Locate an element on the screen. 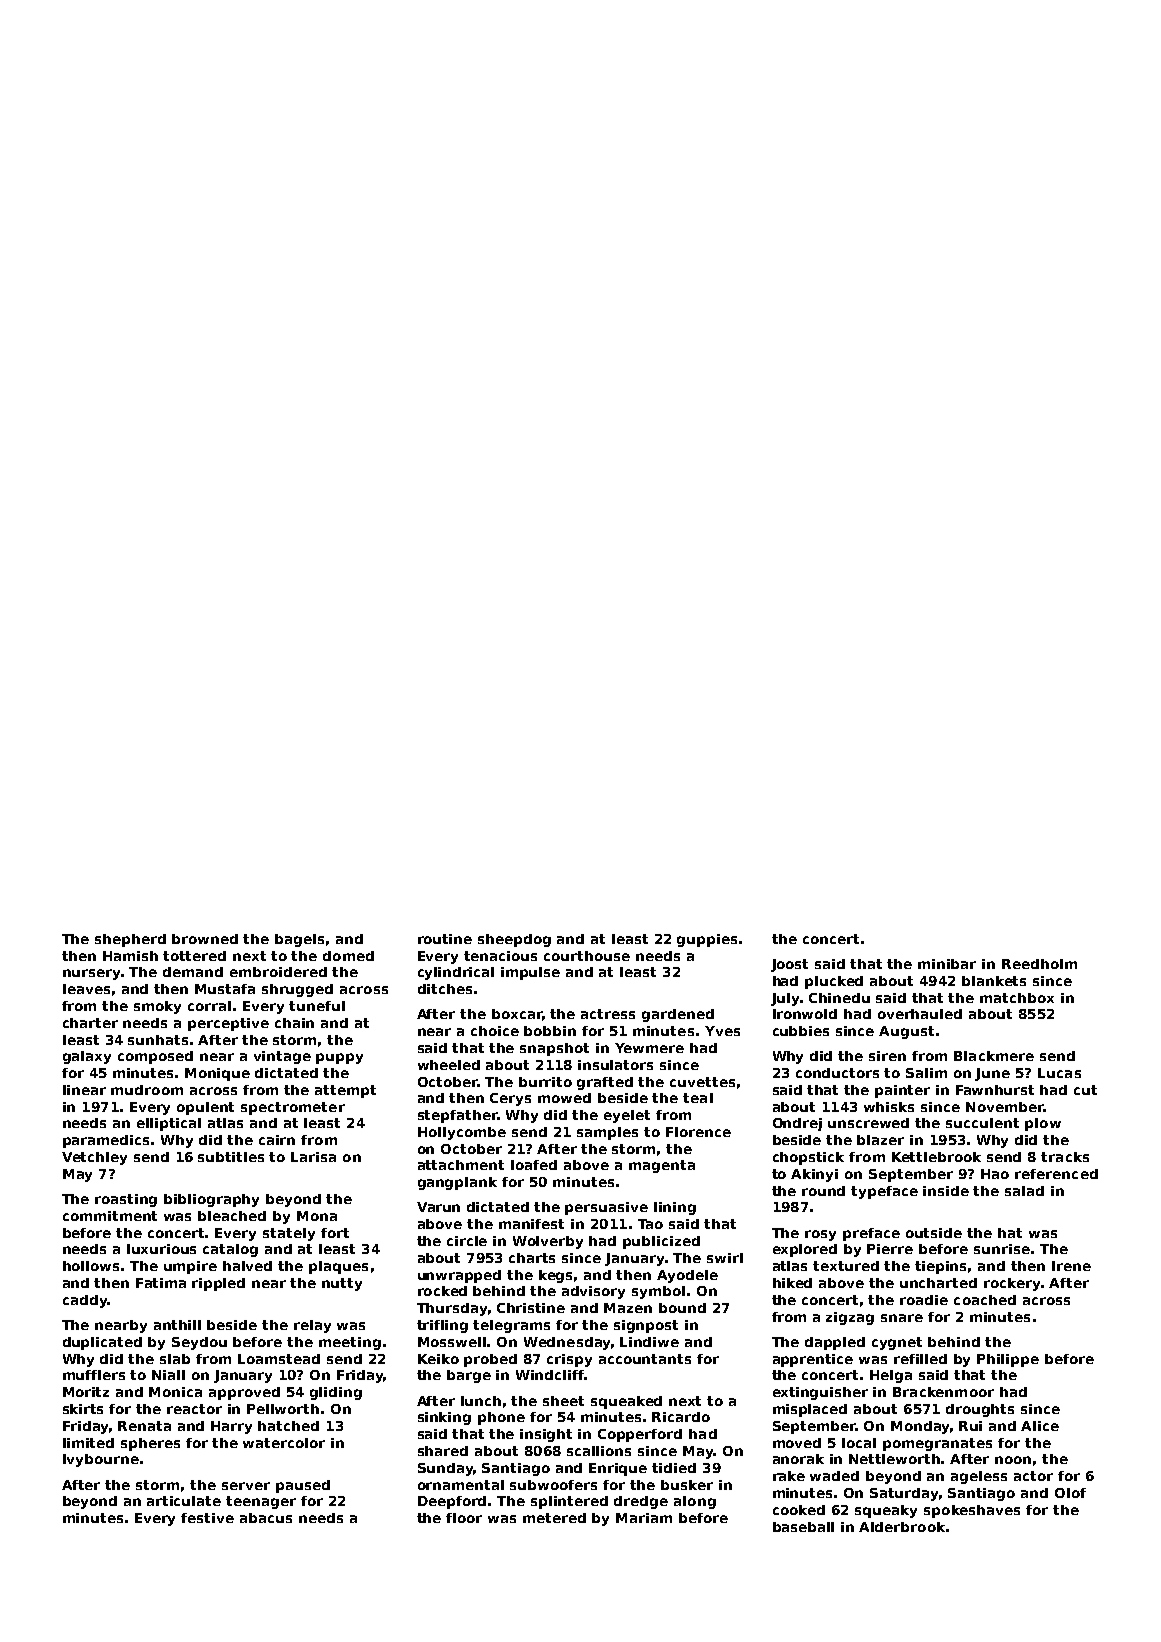 The height and width of the screenshot is (1642, 1161). Cerys is located at coordinates (510, 1099).
